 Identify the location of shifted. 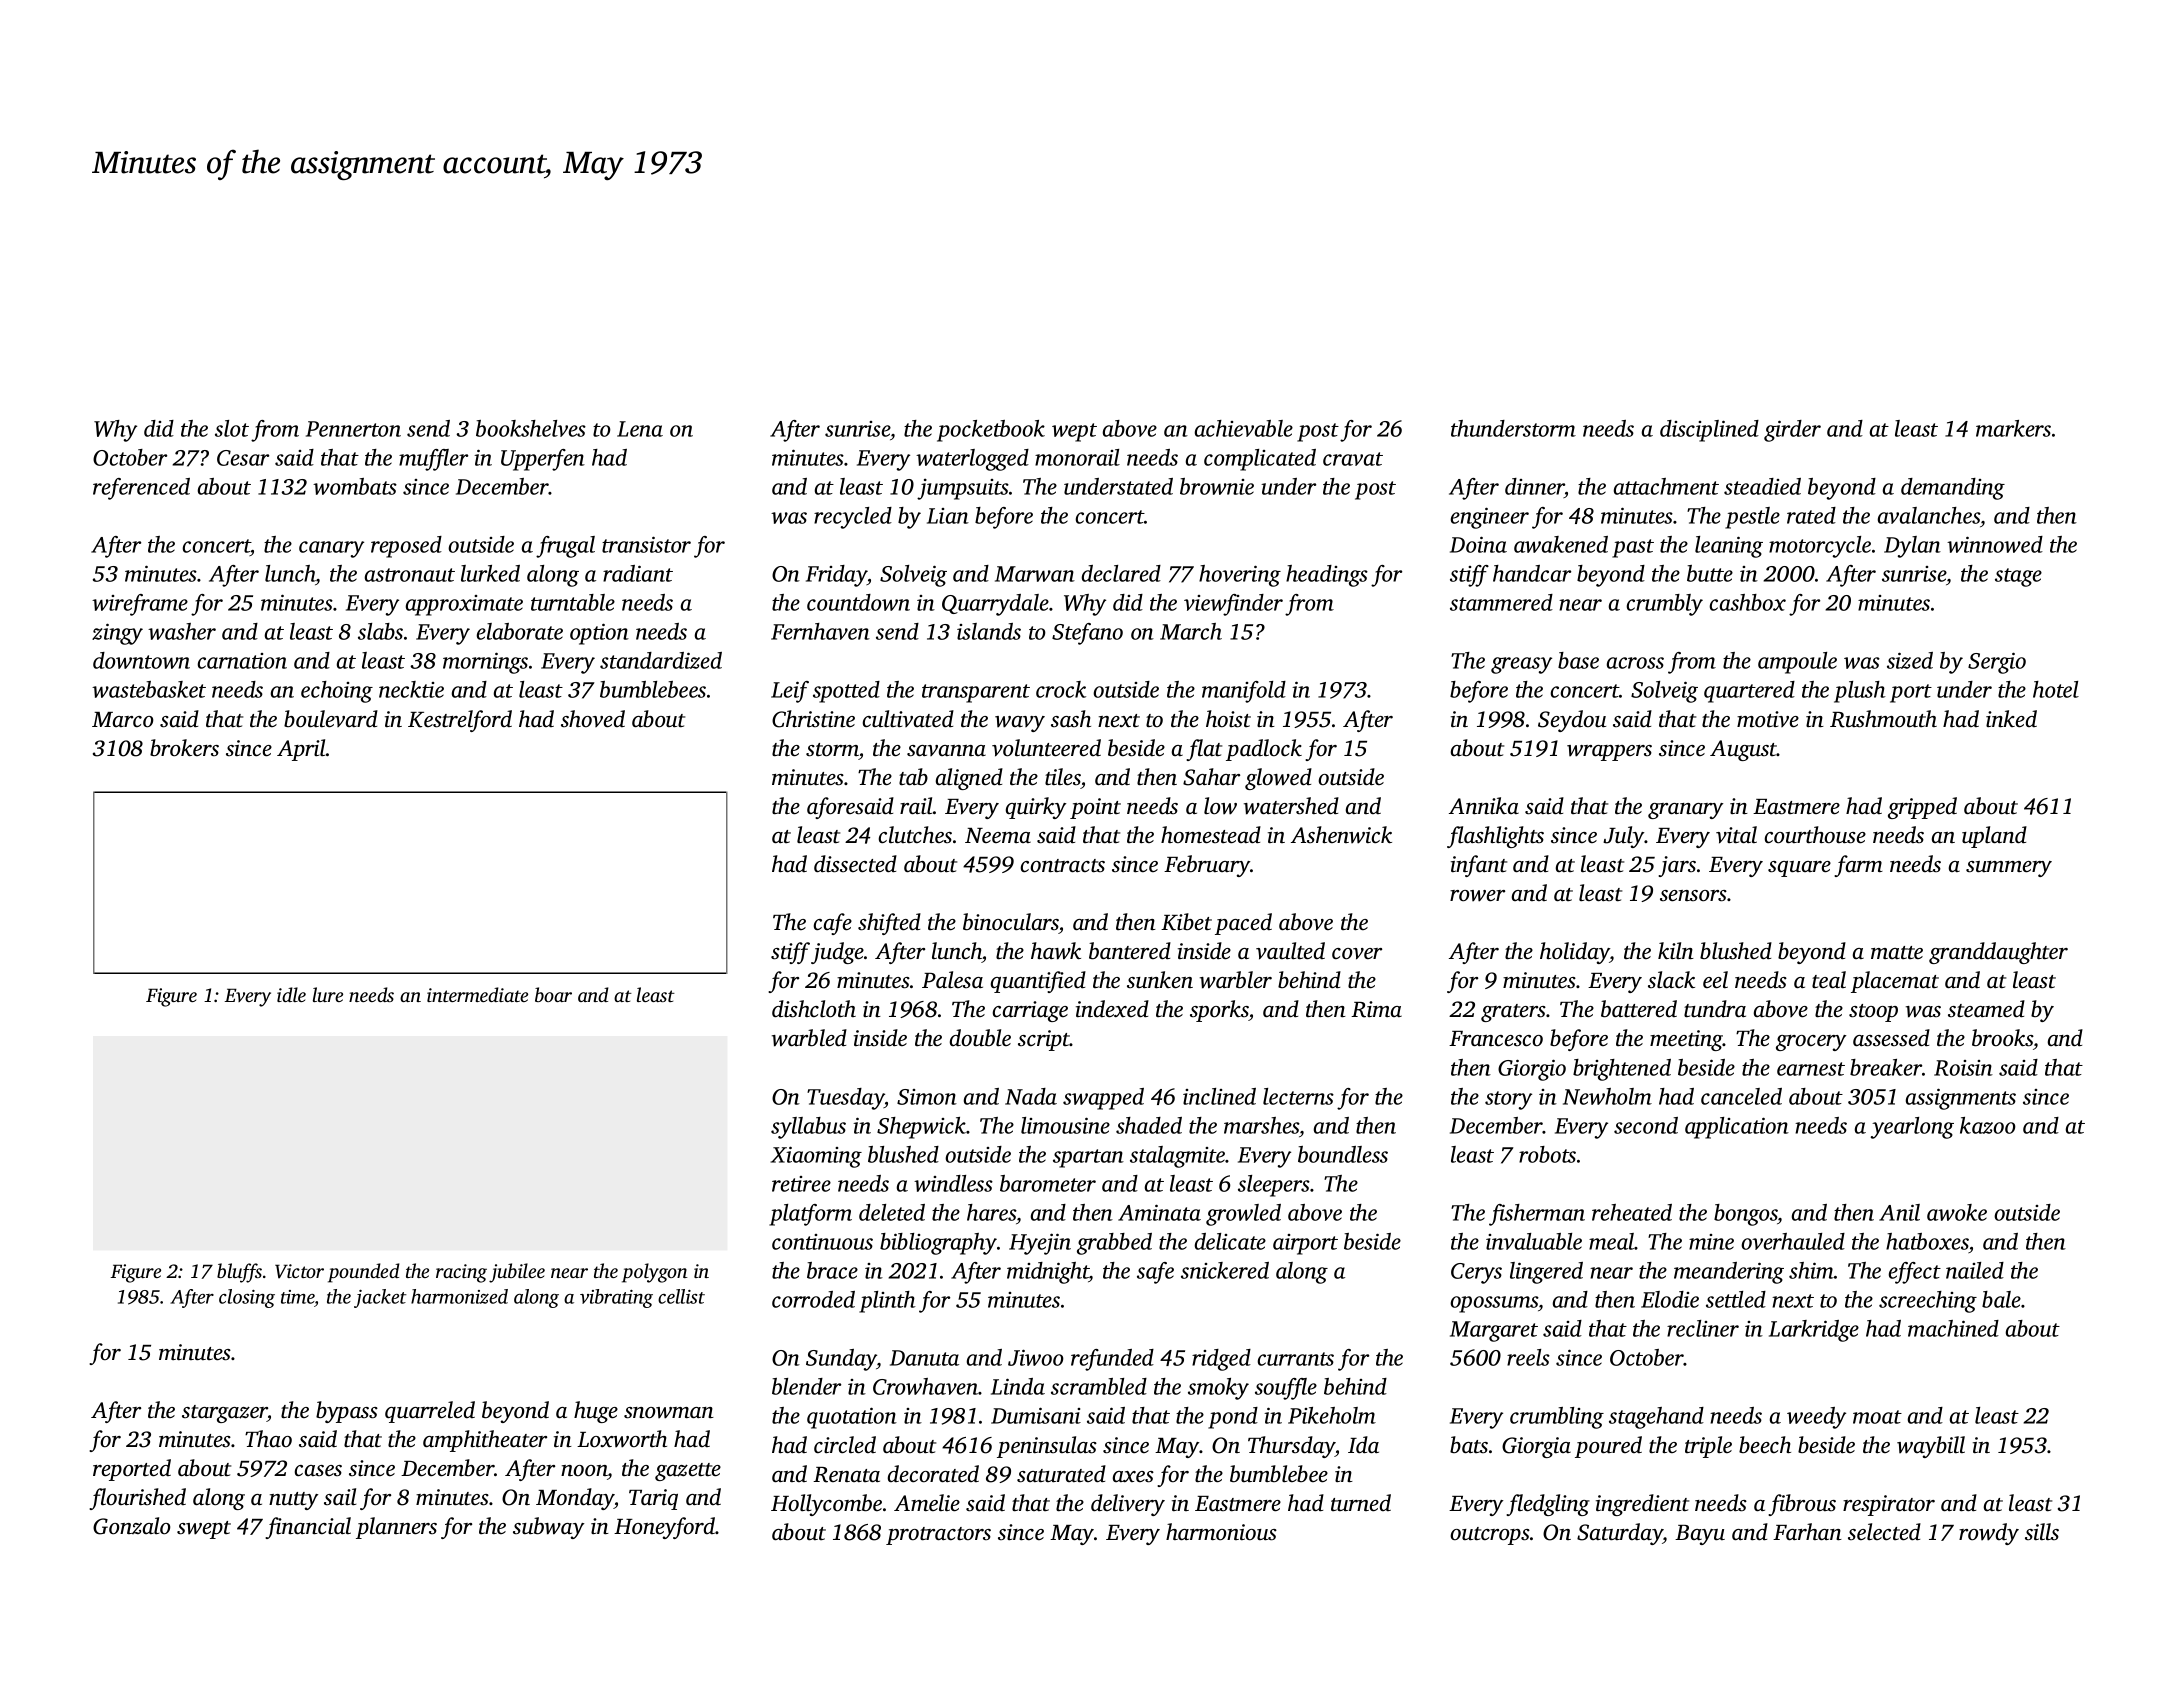
(889, 924).
